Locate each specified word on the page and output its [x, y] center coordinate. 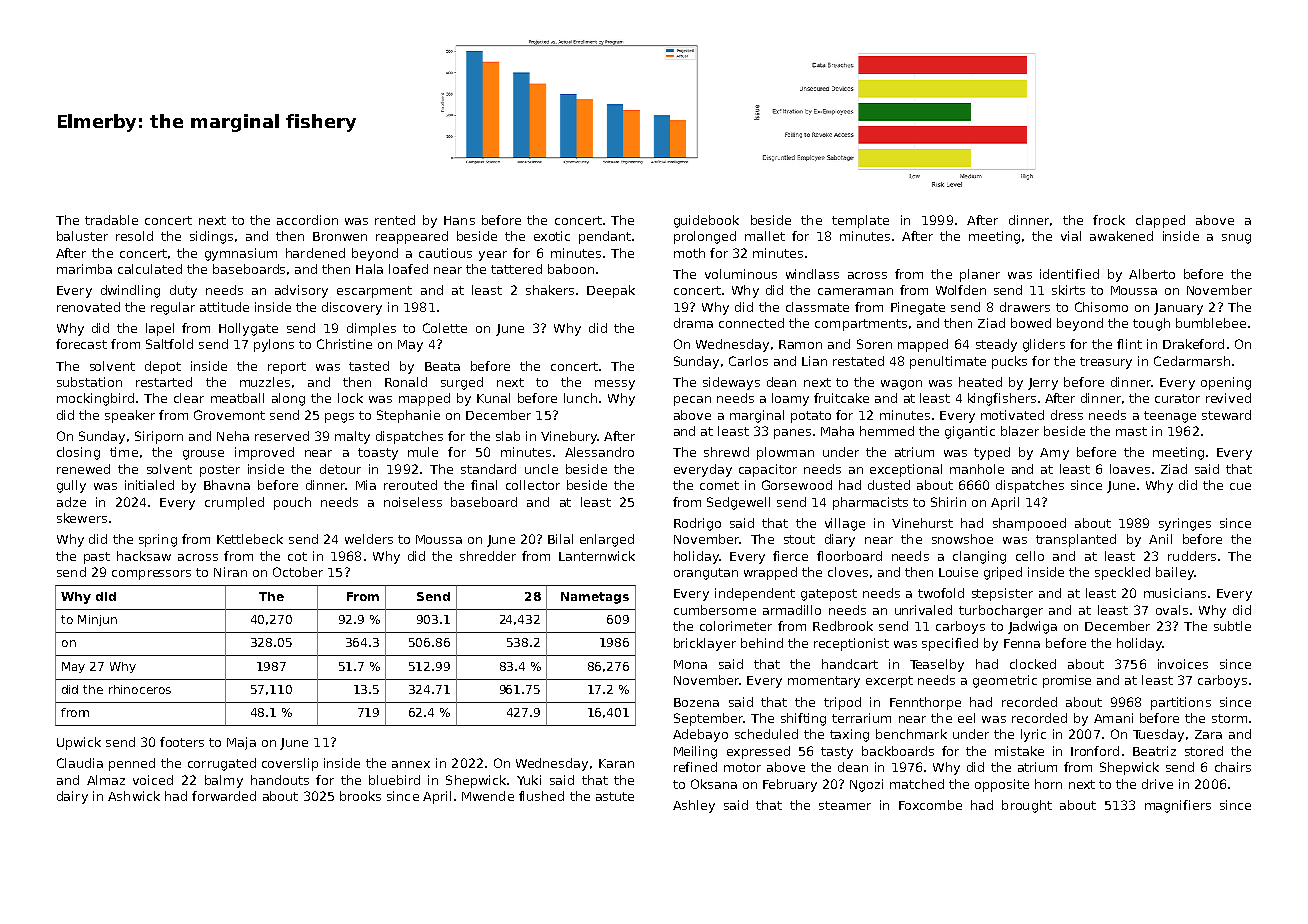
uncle [541, 469]
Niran [230, 572]
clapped [1160, 221]
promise [1067, 681]
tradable [111, 220]
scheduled [766, 734]
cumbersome [715, 610]
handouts [280, 780]
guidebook [706, 221]
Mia [366, 485]
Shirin [948, 502]
